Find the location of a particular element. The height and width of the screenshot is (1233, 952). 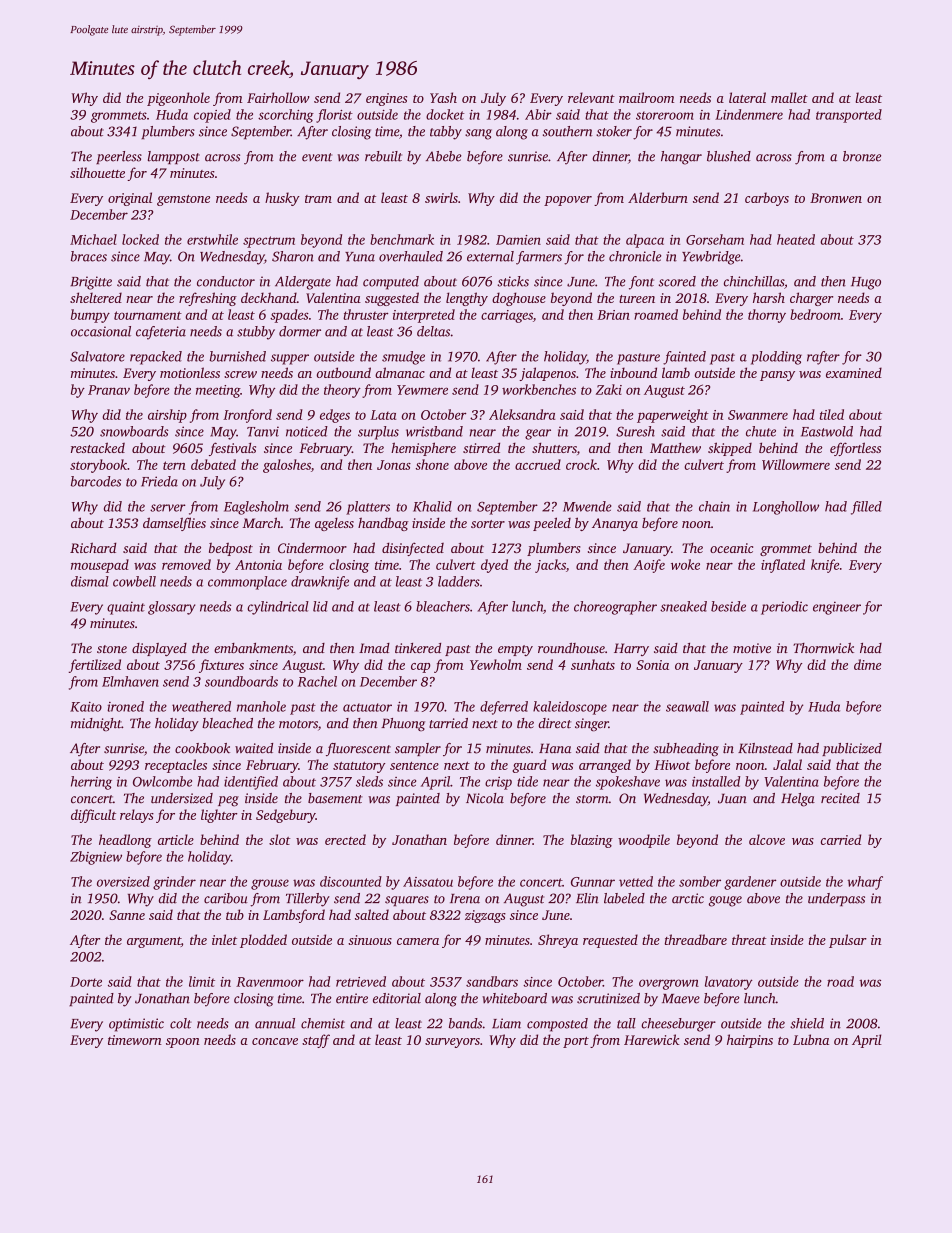

composted is located at coordinates (557, 1025).
